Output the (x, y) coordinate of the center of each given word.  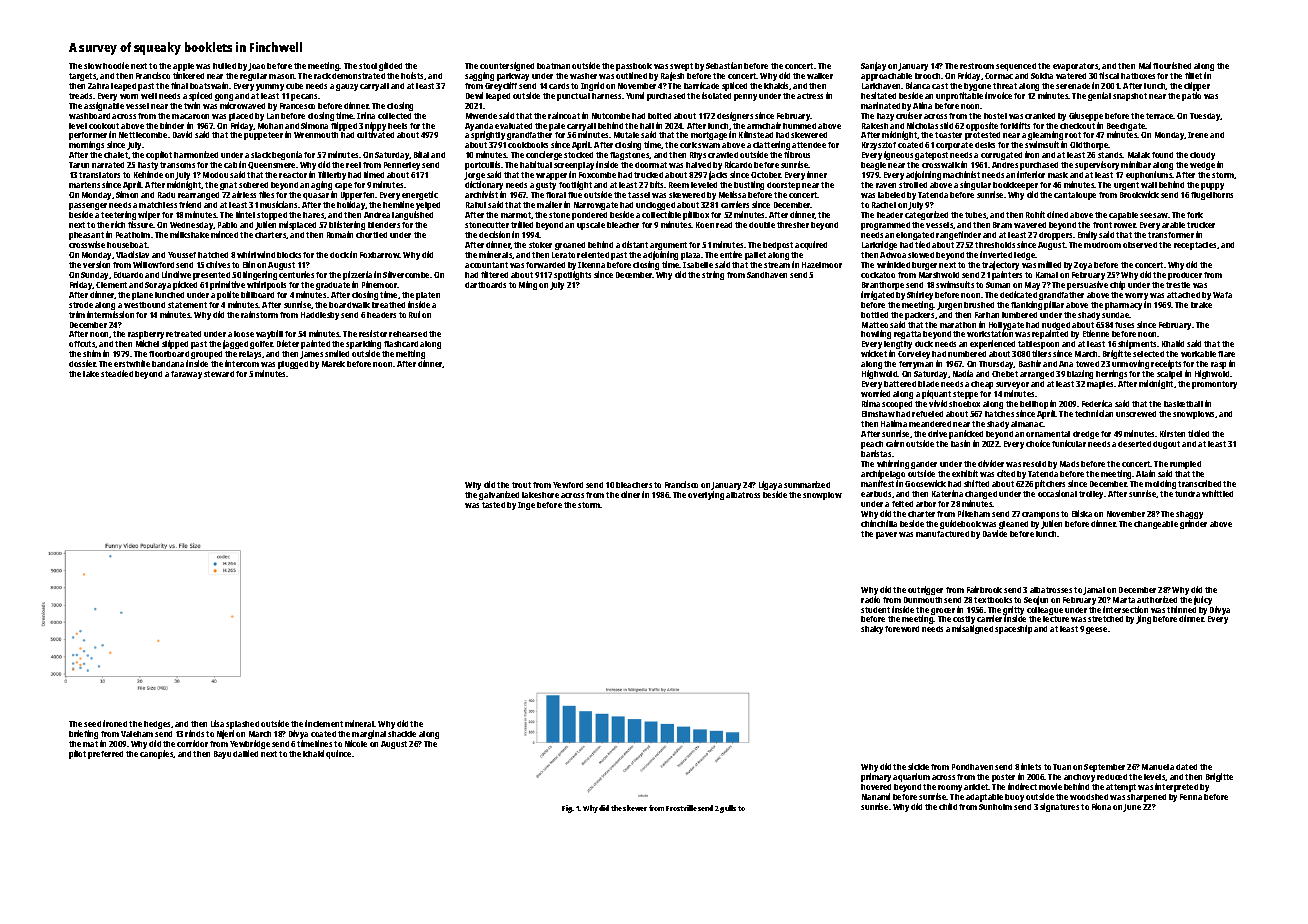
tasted (493, 505)
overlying (706, 495)
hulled (224, 66)
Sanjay (873, 66)
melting (410, 355)
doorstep (783, 186)
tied (922, 244)
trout (521, 485)
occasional (1057, 493)
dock (339, 255)
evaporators (1076, 67)
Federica (1097, 403)
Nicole (356, 743)
